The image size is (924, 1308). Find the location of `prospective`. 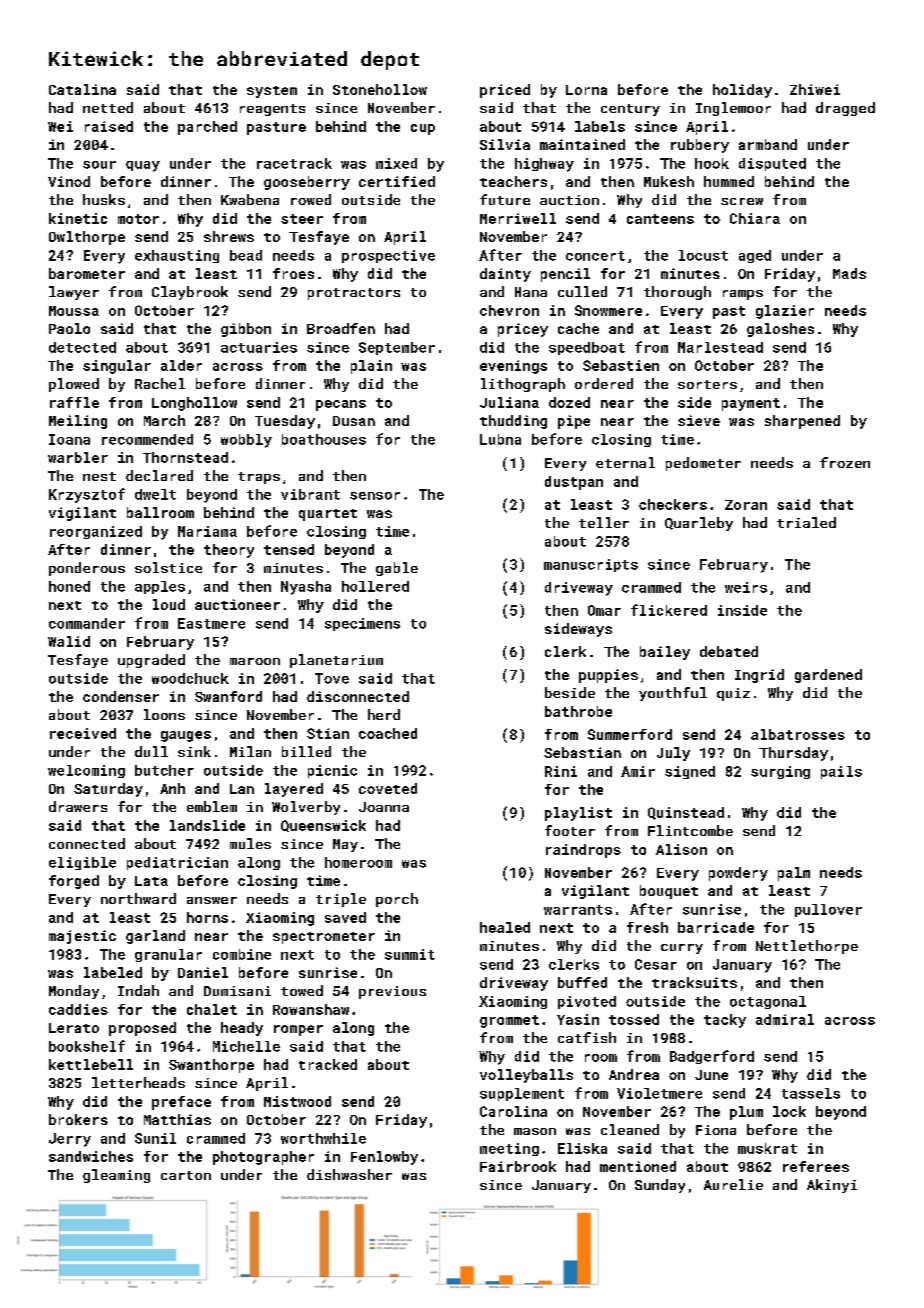

prospective is located at coordinates (388, 256).
